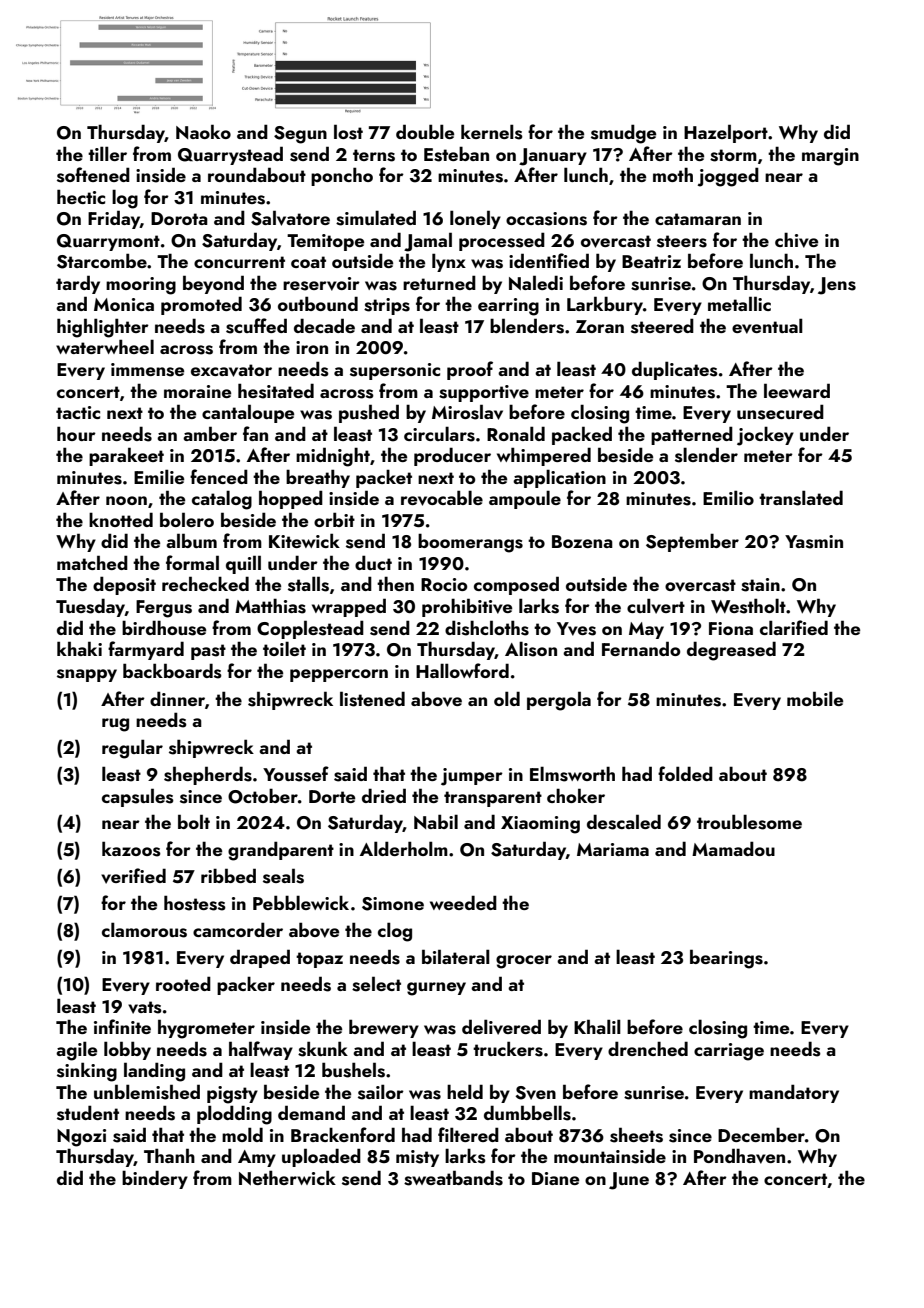  Describe the element at coordinates (780, 412) in the page. I see `unsecured` at that location.
